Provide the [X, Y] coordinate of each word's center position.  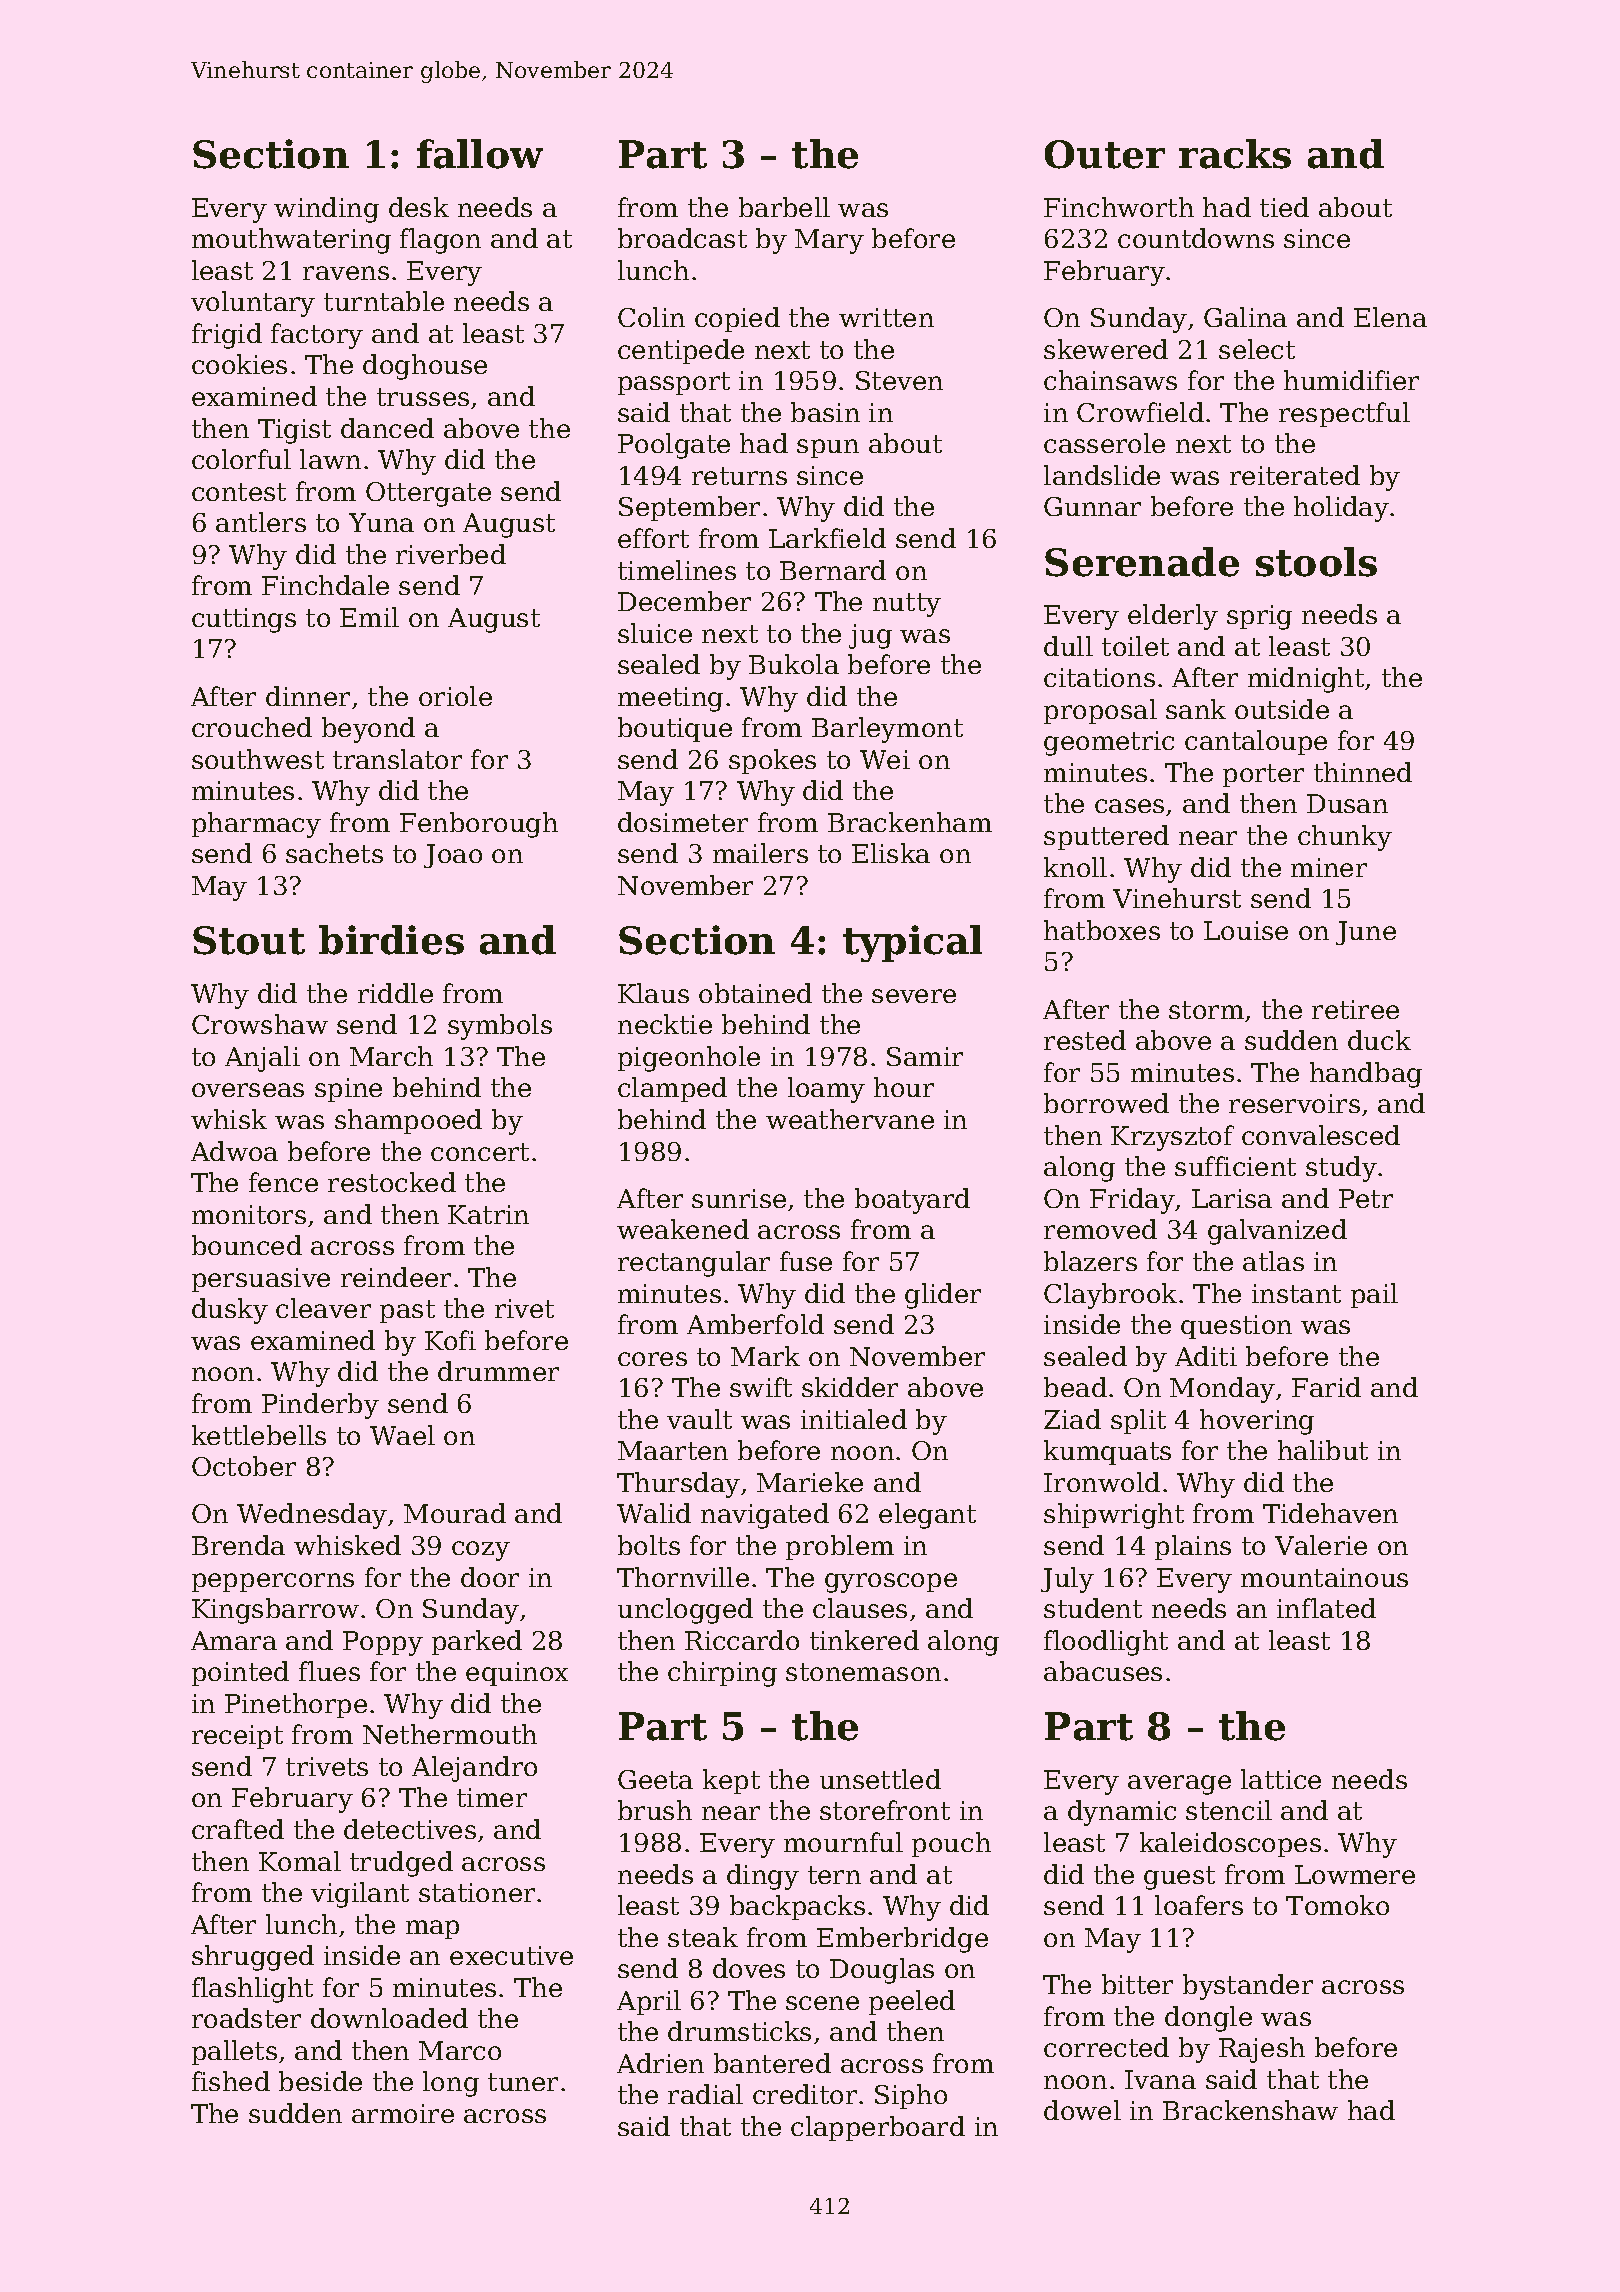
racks [1235, 154]
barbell [784, 207]
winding [326, 210]
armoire [403, 2113]
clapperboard [878, 2128]
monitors [249, 1214]
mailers [760, 853]
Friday [1132, 1201]
